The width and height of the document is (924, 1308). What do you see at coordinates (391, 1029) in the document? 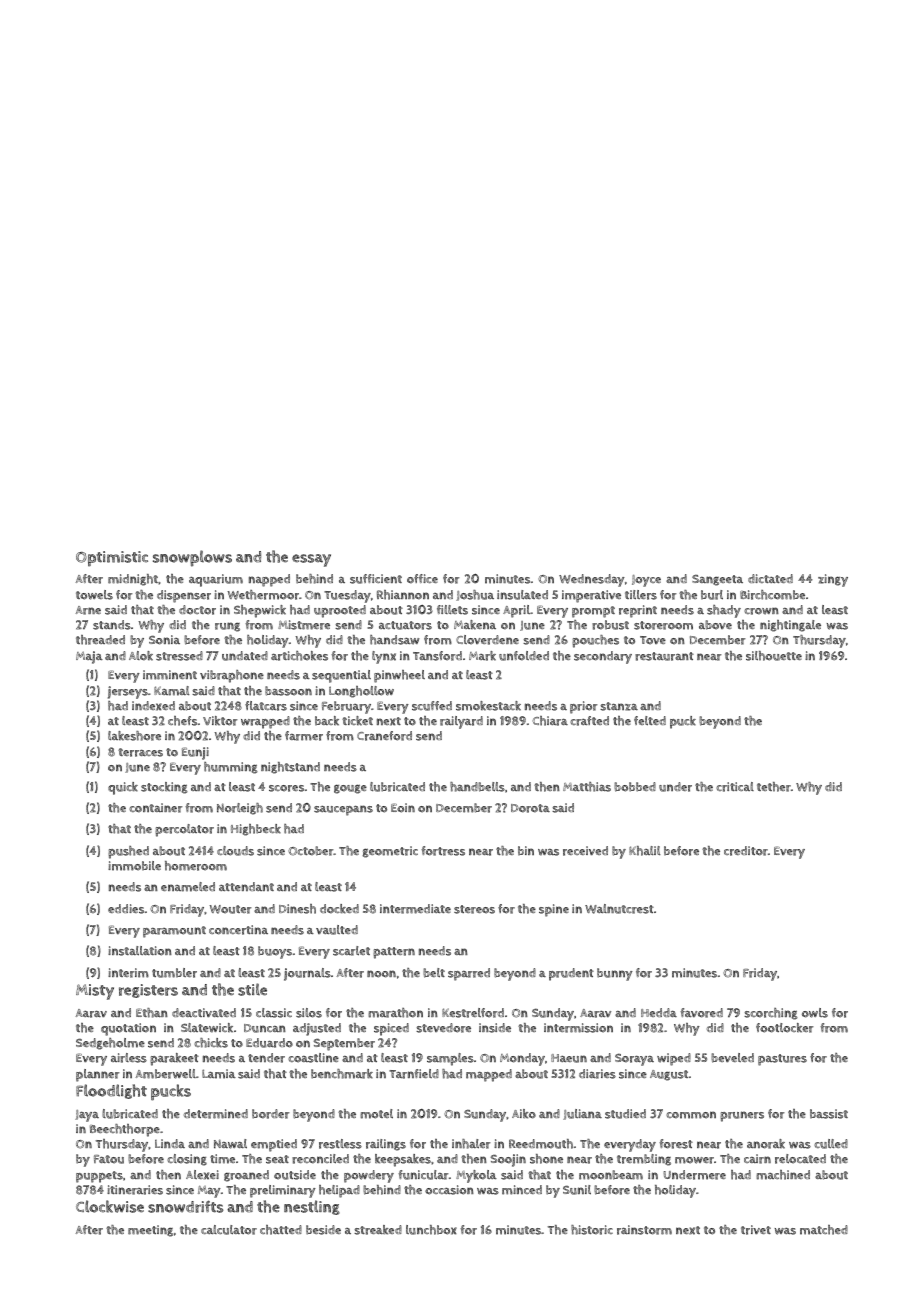
I see `spiced` at bounding box center [391, 1029].
